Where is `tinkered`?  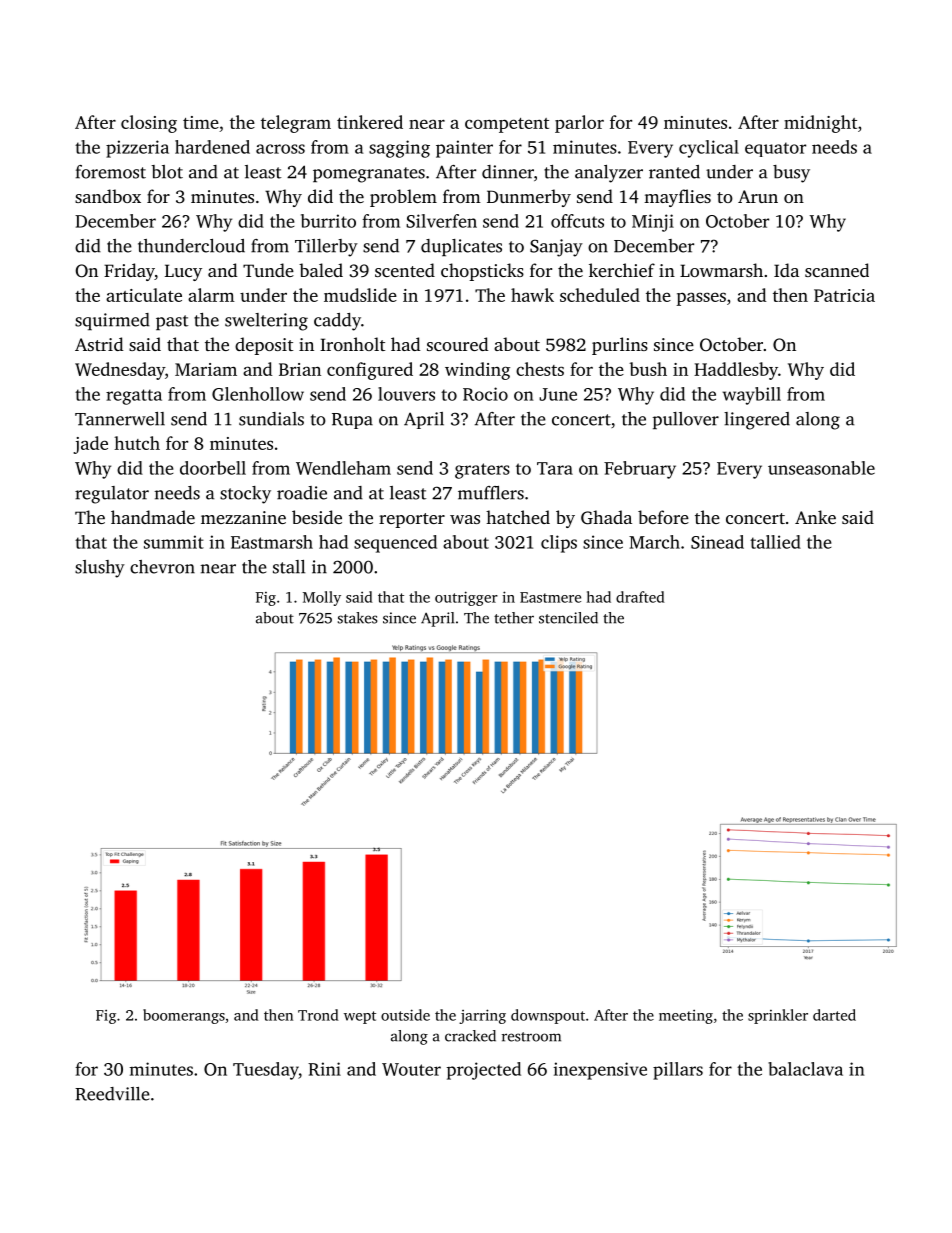
tinkered is located at coordinates (370, 122).
